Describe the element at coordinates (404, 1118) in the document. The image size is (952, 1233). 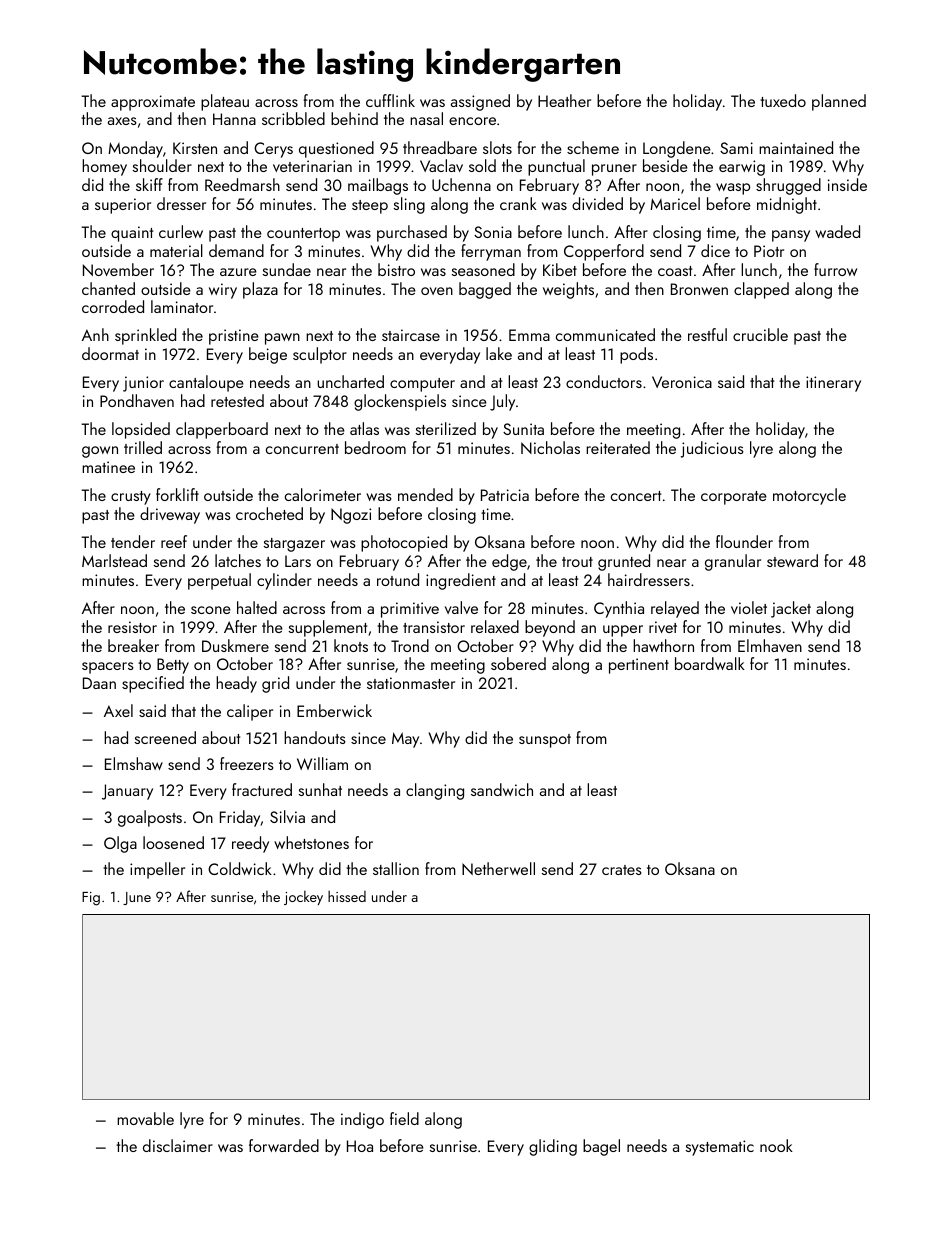
I see `field` at that location.
